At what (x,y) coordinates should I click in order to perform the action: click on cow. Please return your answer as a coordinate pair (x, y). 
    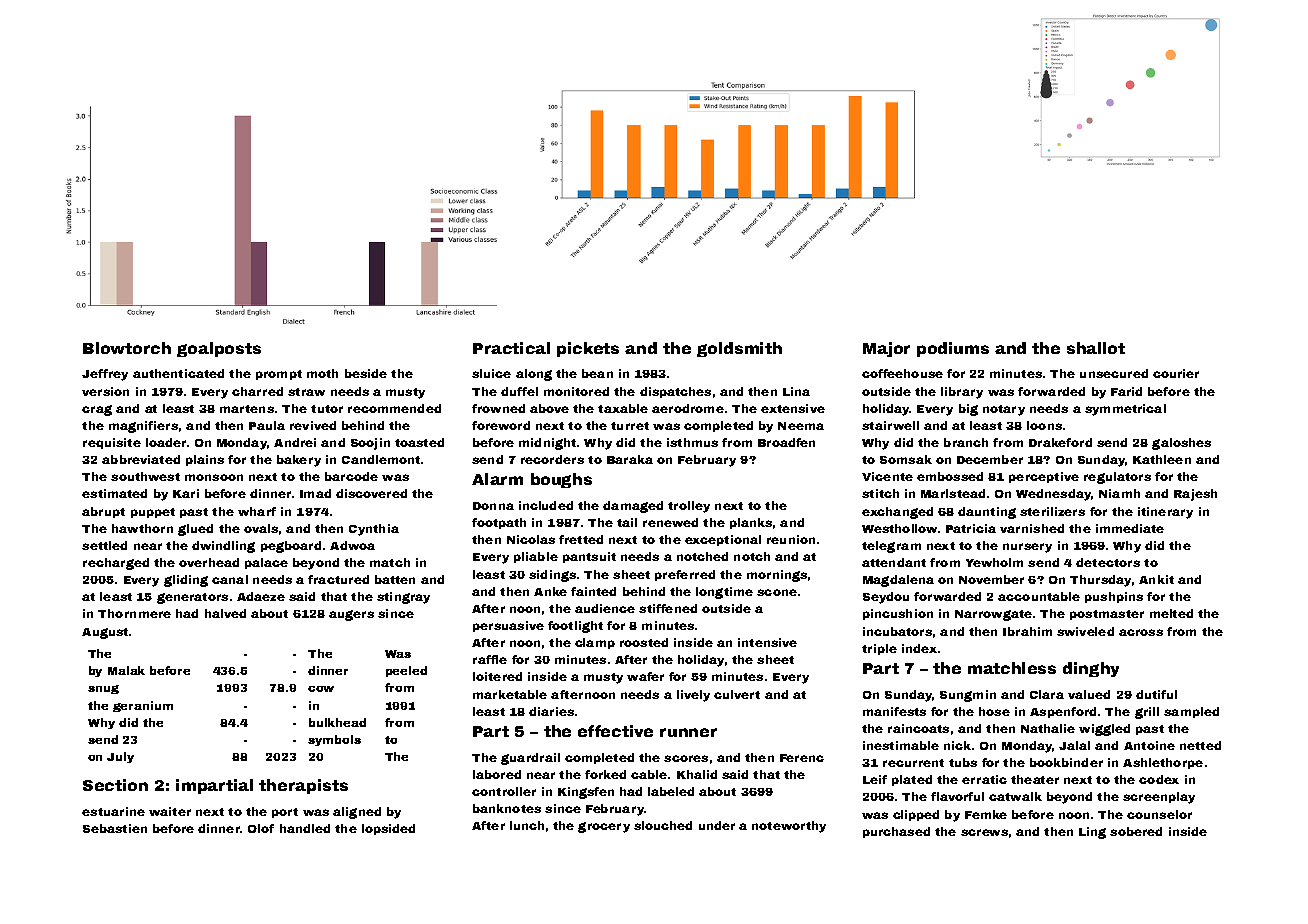
    Looking at the image, I should click on (321, 689).
